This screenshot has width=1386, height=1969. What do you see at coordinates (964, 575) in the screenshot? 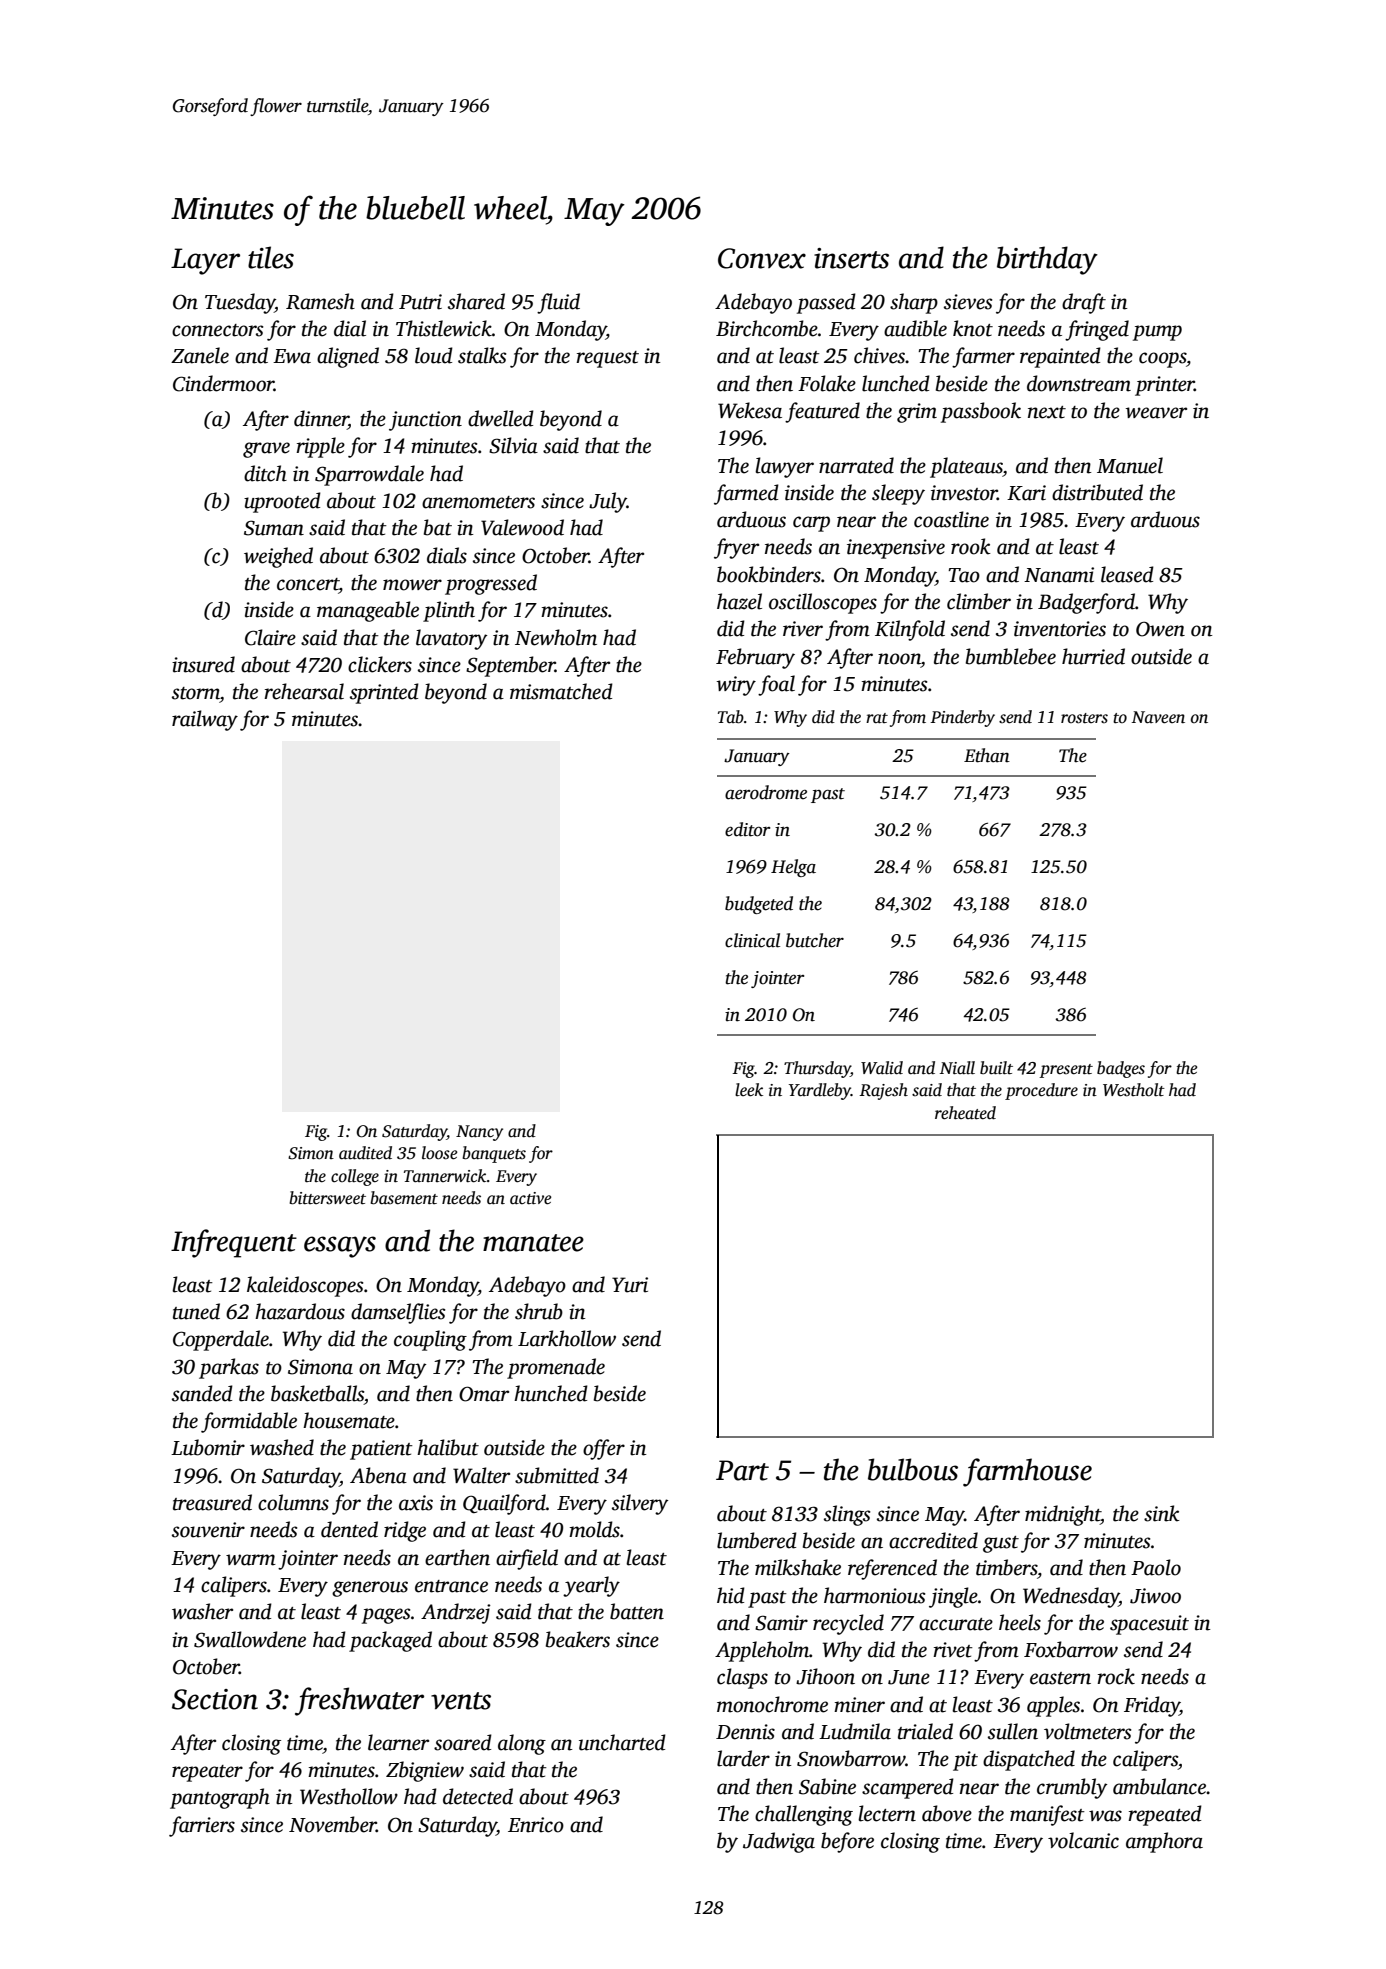
I see `Tao` at bounding box center [964, 575].
